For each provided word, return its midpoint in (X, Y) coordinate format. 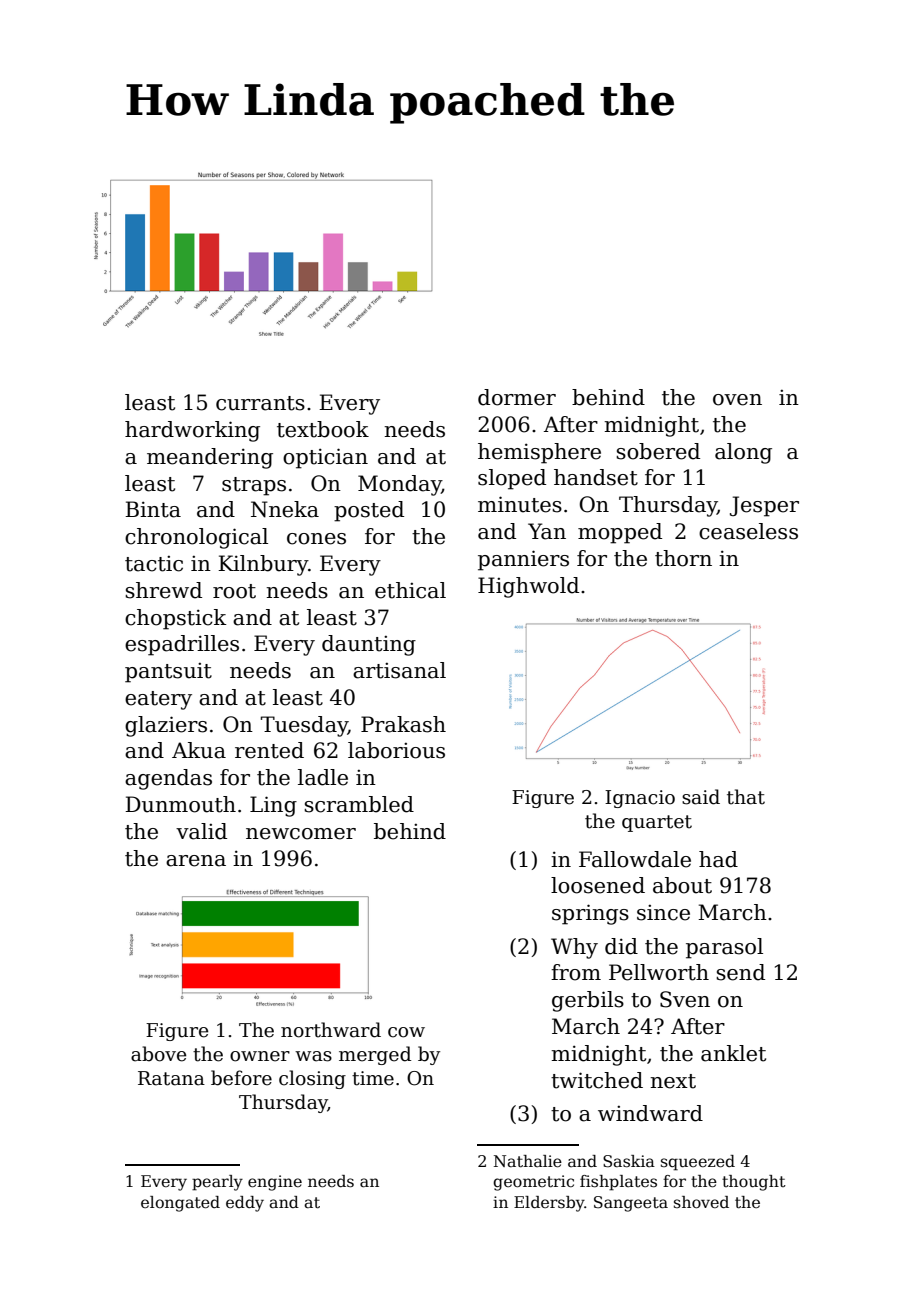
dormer (517, 397)
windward (650, 1113)
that (746, 797)
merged (375, 1055)
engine (275, 1183)
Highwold (528, 587)
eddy (245, 1204)
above (158, 1054)
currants (260, 403)
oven (737, 400)
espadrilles (182, 645)
